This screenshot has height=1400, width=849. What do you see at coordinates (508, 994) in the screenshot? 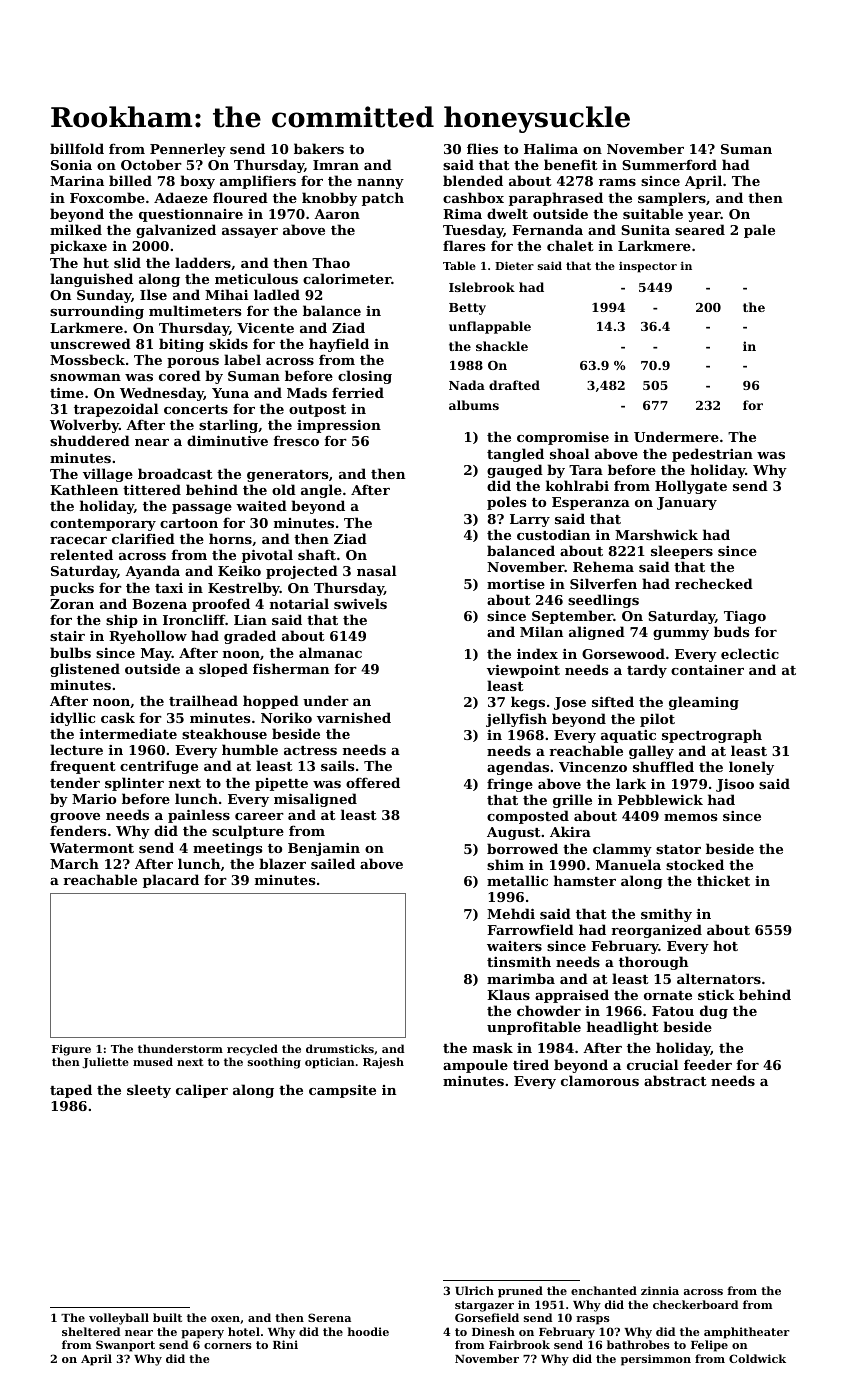
I see `Klaus` at bounding box center [508, 994].
